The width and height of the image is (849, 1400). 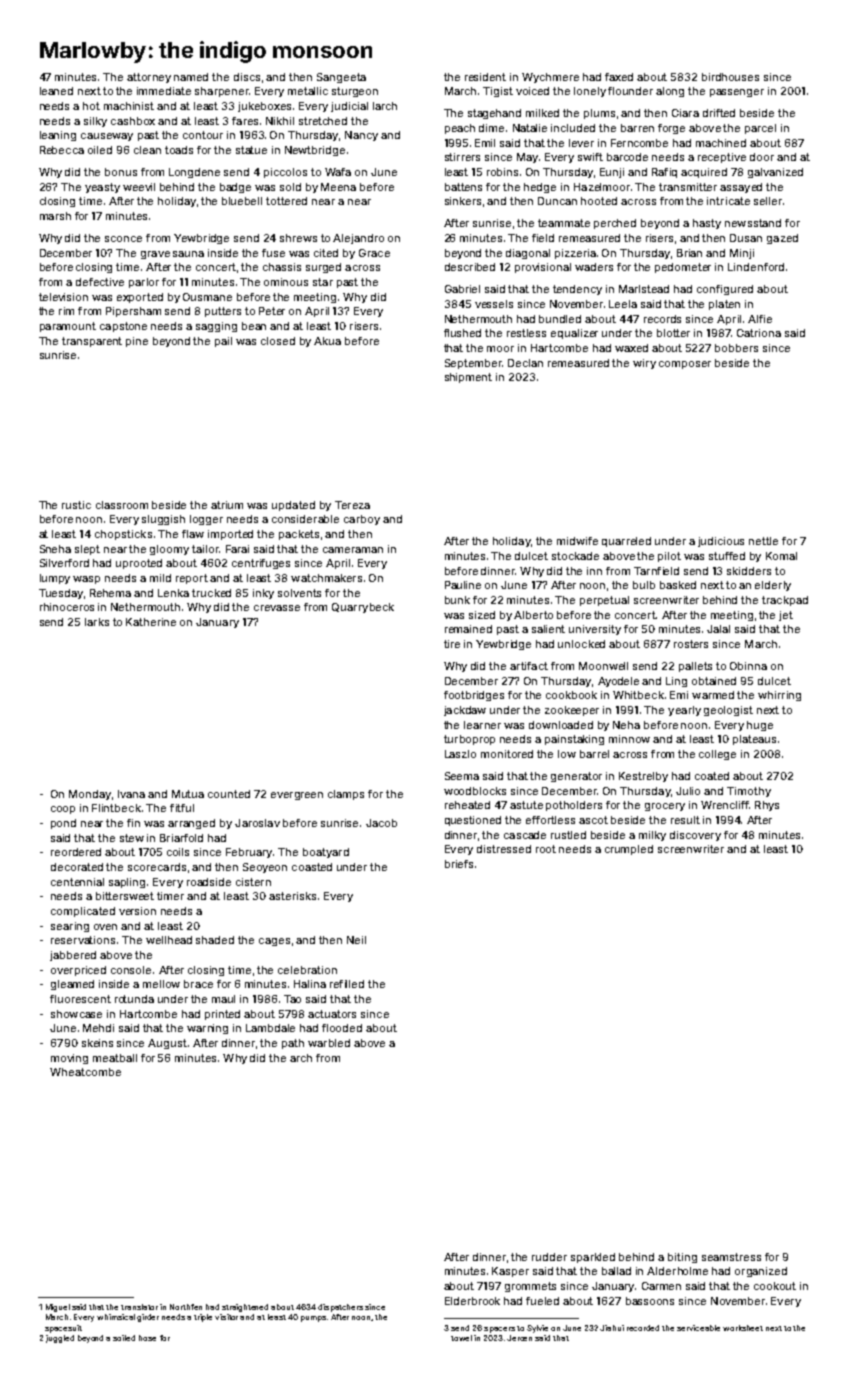 I want to click on resident, so click(x=485, y=77).
